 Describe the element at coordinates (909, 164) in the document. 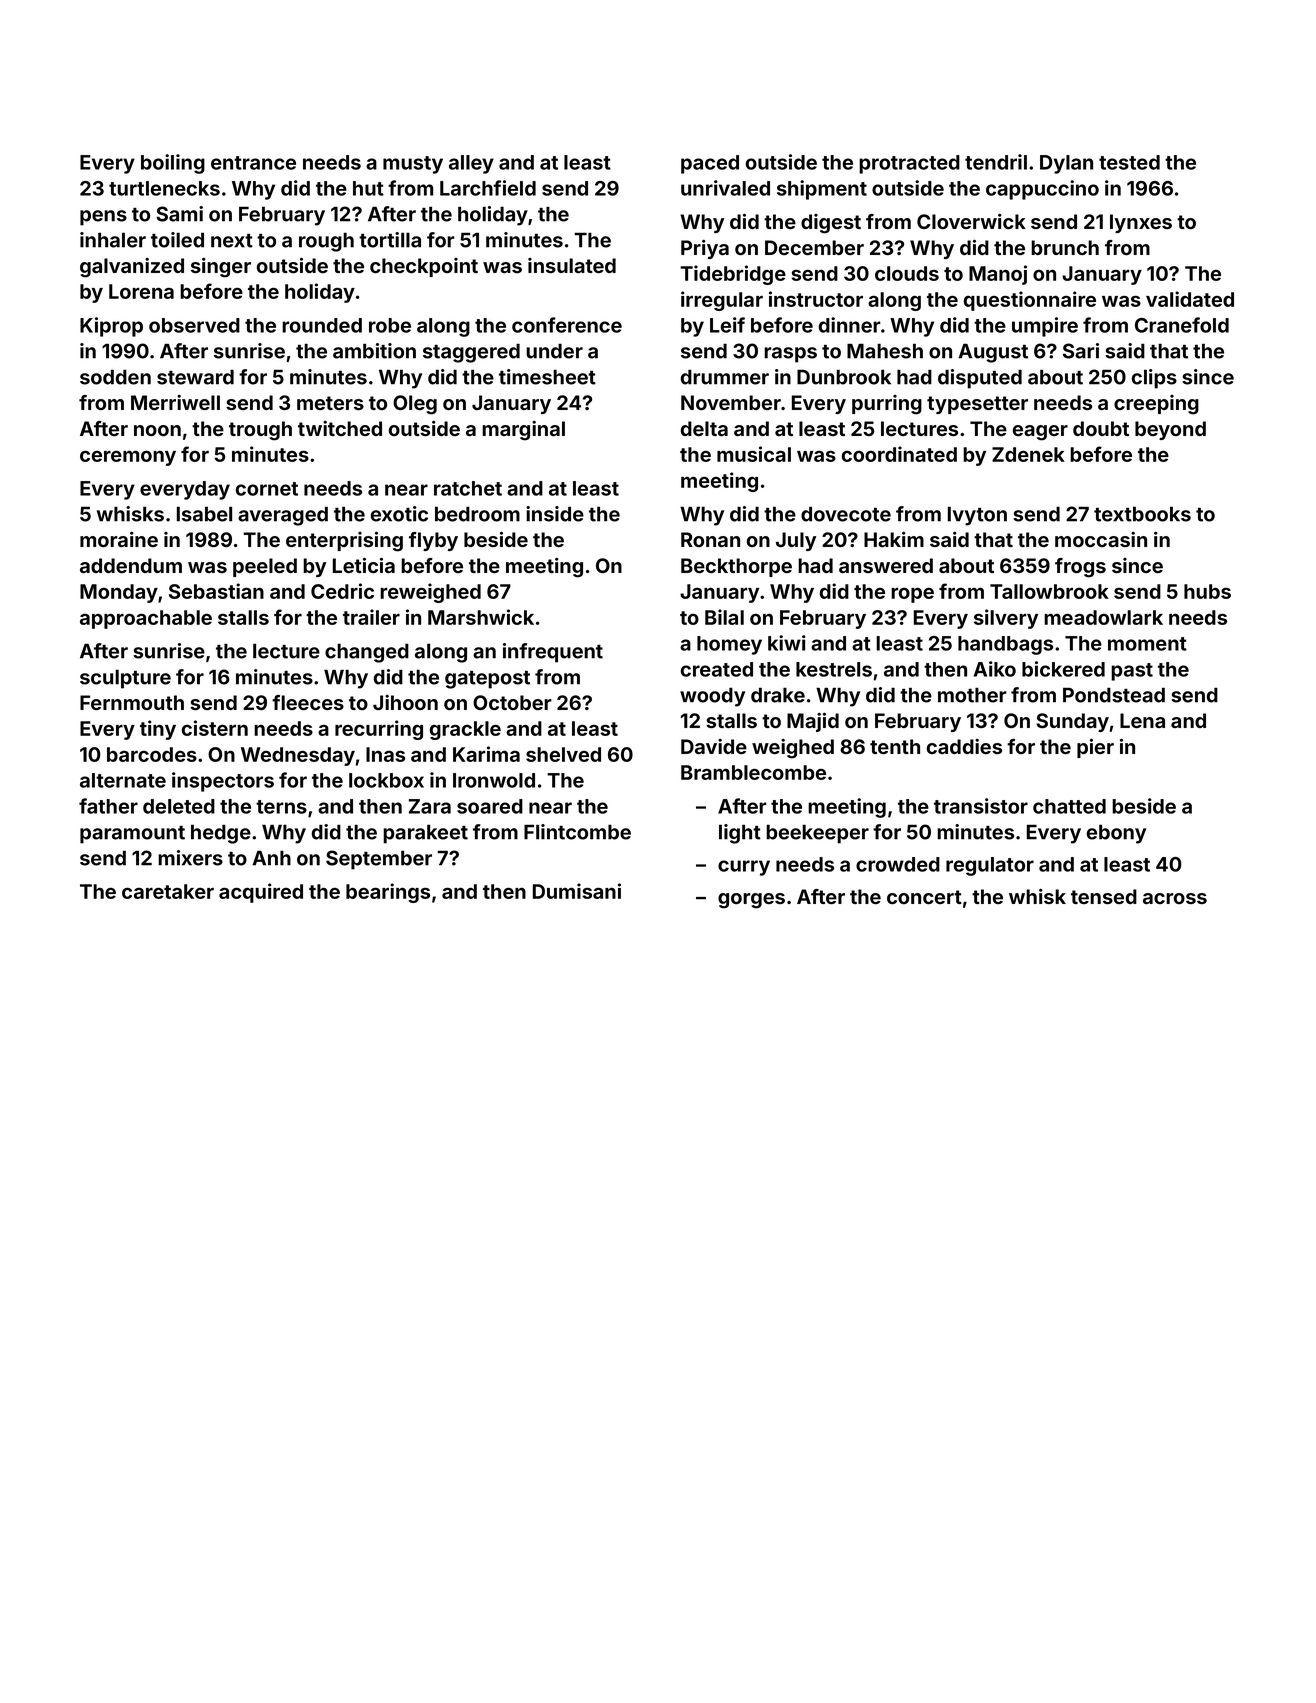

I see `protracted` at that location.
